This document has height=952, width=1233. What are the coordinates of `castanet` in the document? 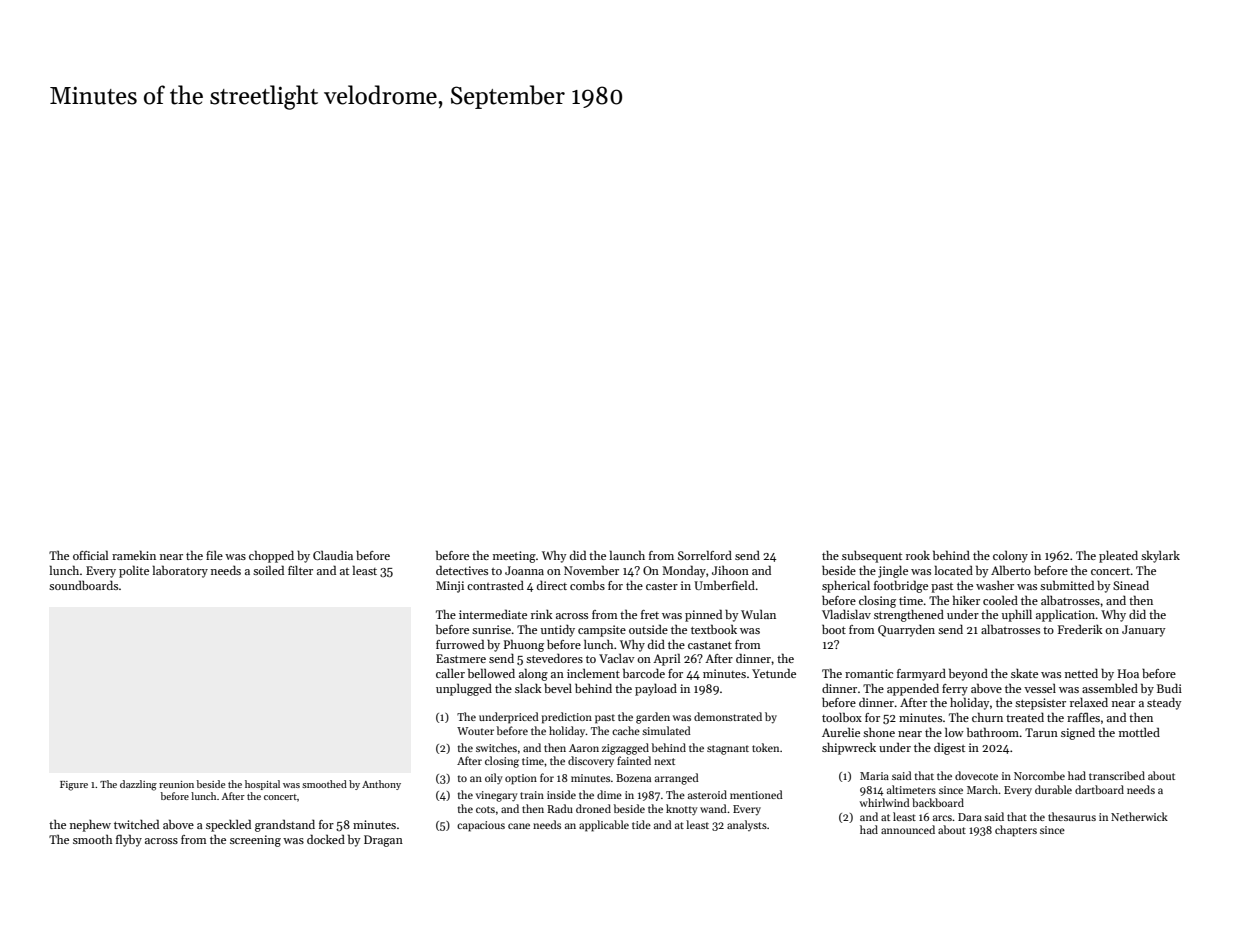 It's located at (710, 645).
